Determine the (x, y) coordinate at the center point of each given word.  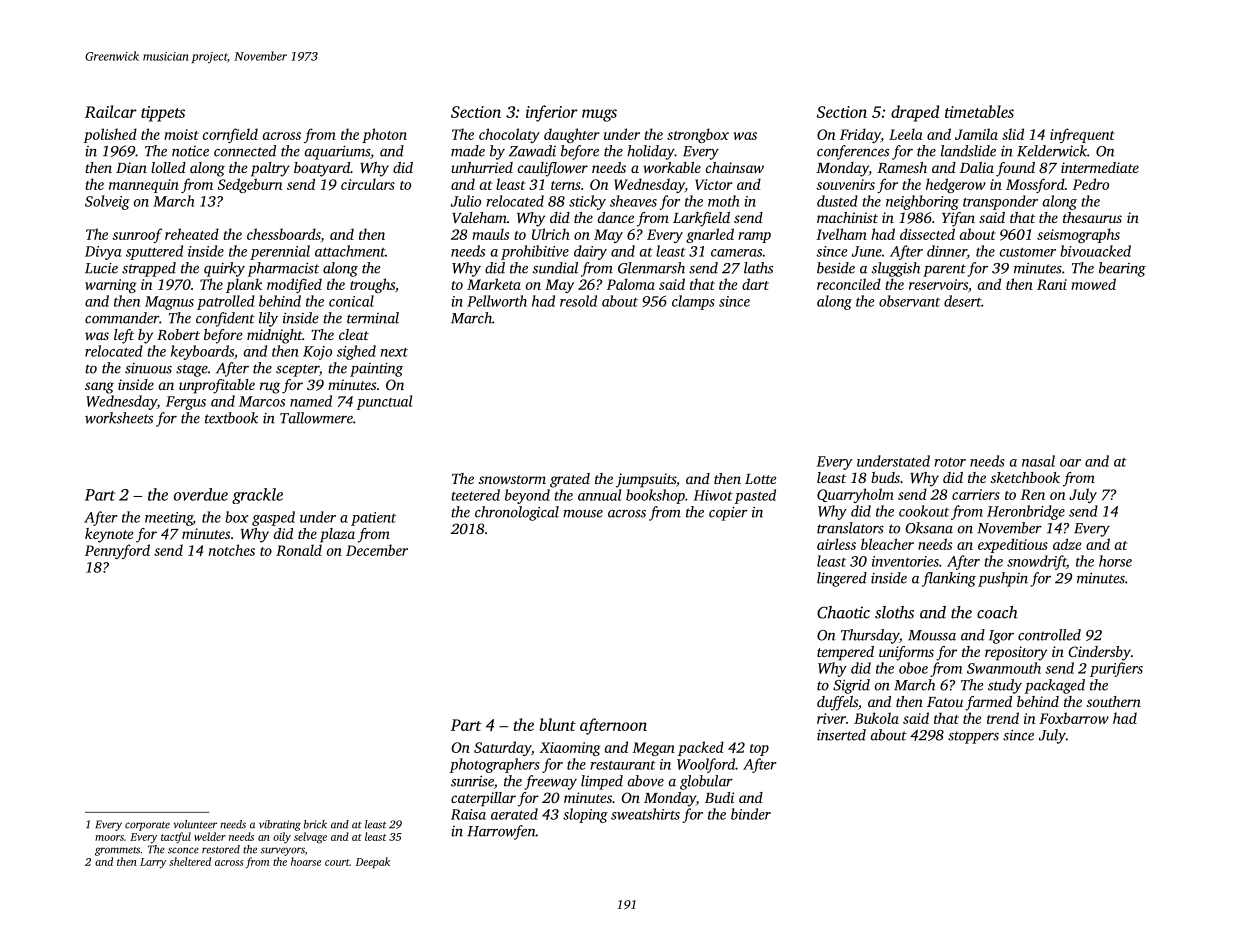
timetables (979, 111)
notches (232, 550)
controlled (1049, 635)
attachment (350, 251)
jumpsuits (646, 480)
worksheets (119, 418)
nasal (1038, 461)
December (377, 550)
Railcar (111, 111)
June (867, 251)
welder (210, 836)
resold (578, 301)
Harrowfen (501, 832)
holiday (651, 152)
